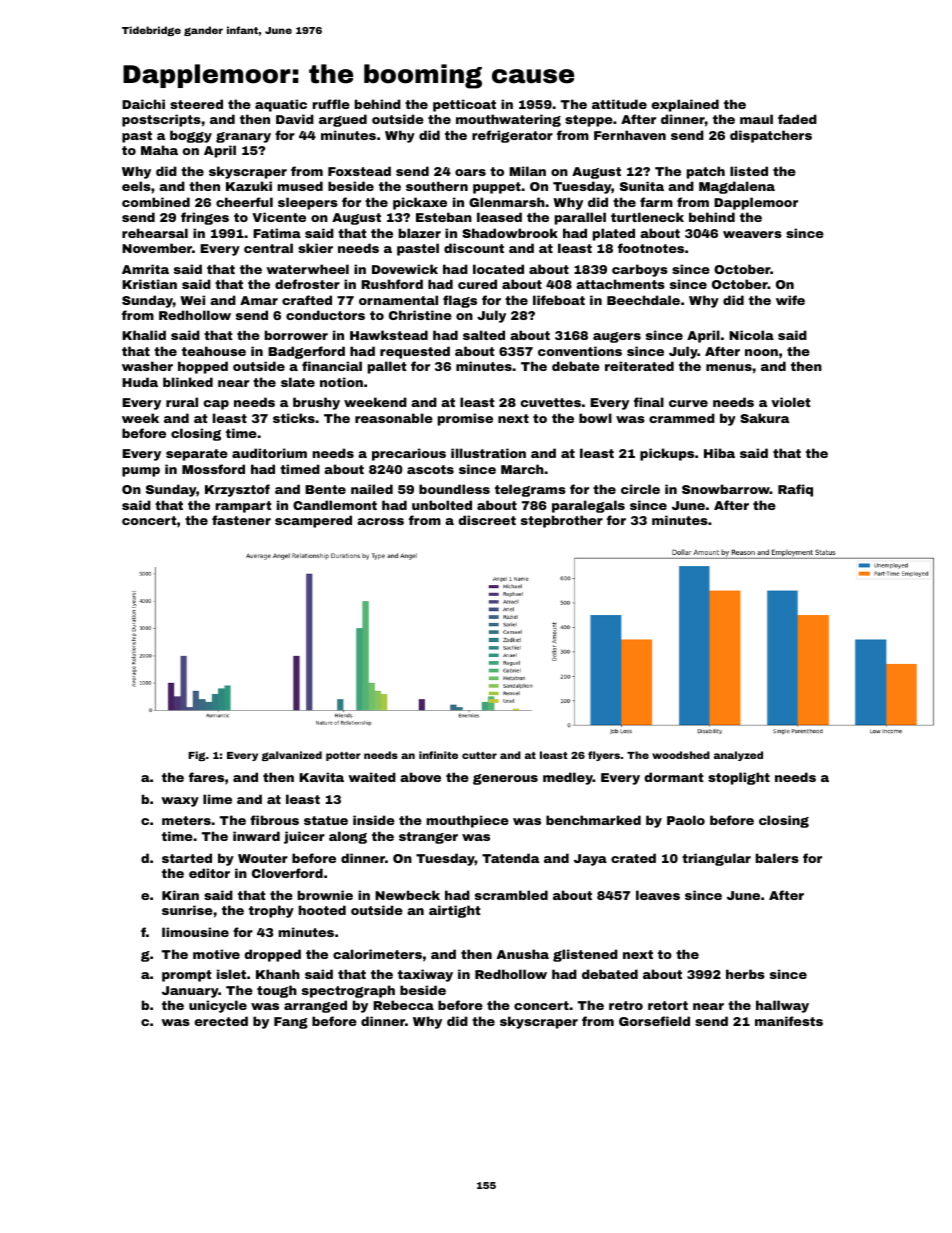 The image size is (952, 1233). Describe the element at coordinates (295, 119) in the screenshot. I see `David` at that location.
